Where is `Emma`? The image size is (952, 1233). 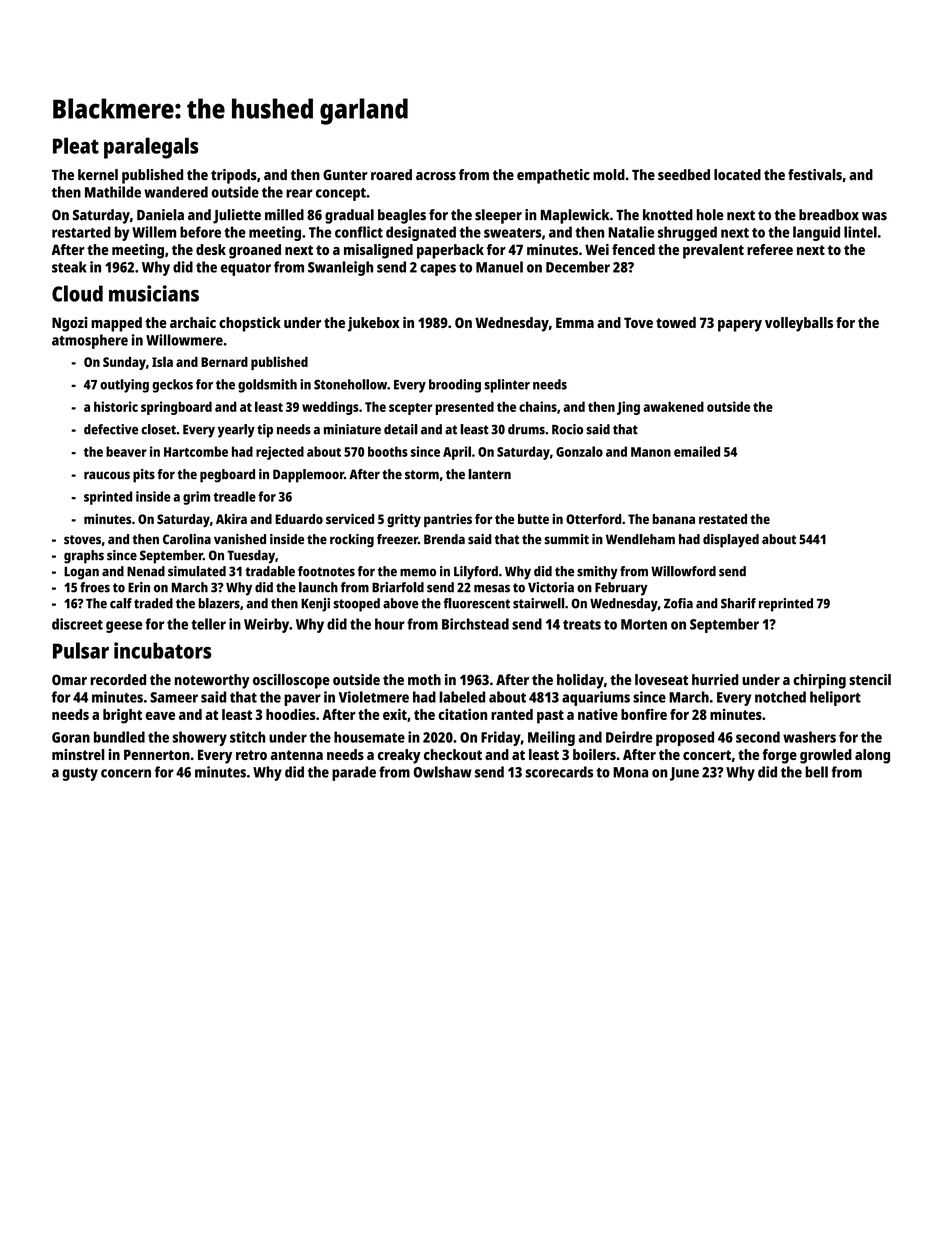 Emma is located at coordinates (575, 322).
